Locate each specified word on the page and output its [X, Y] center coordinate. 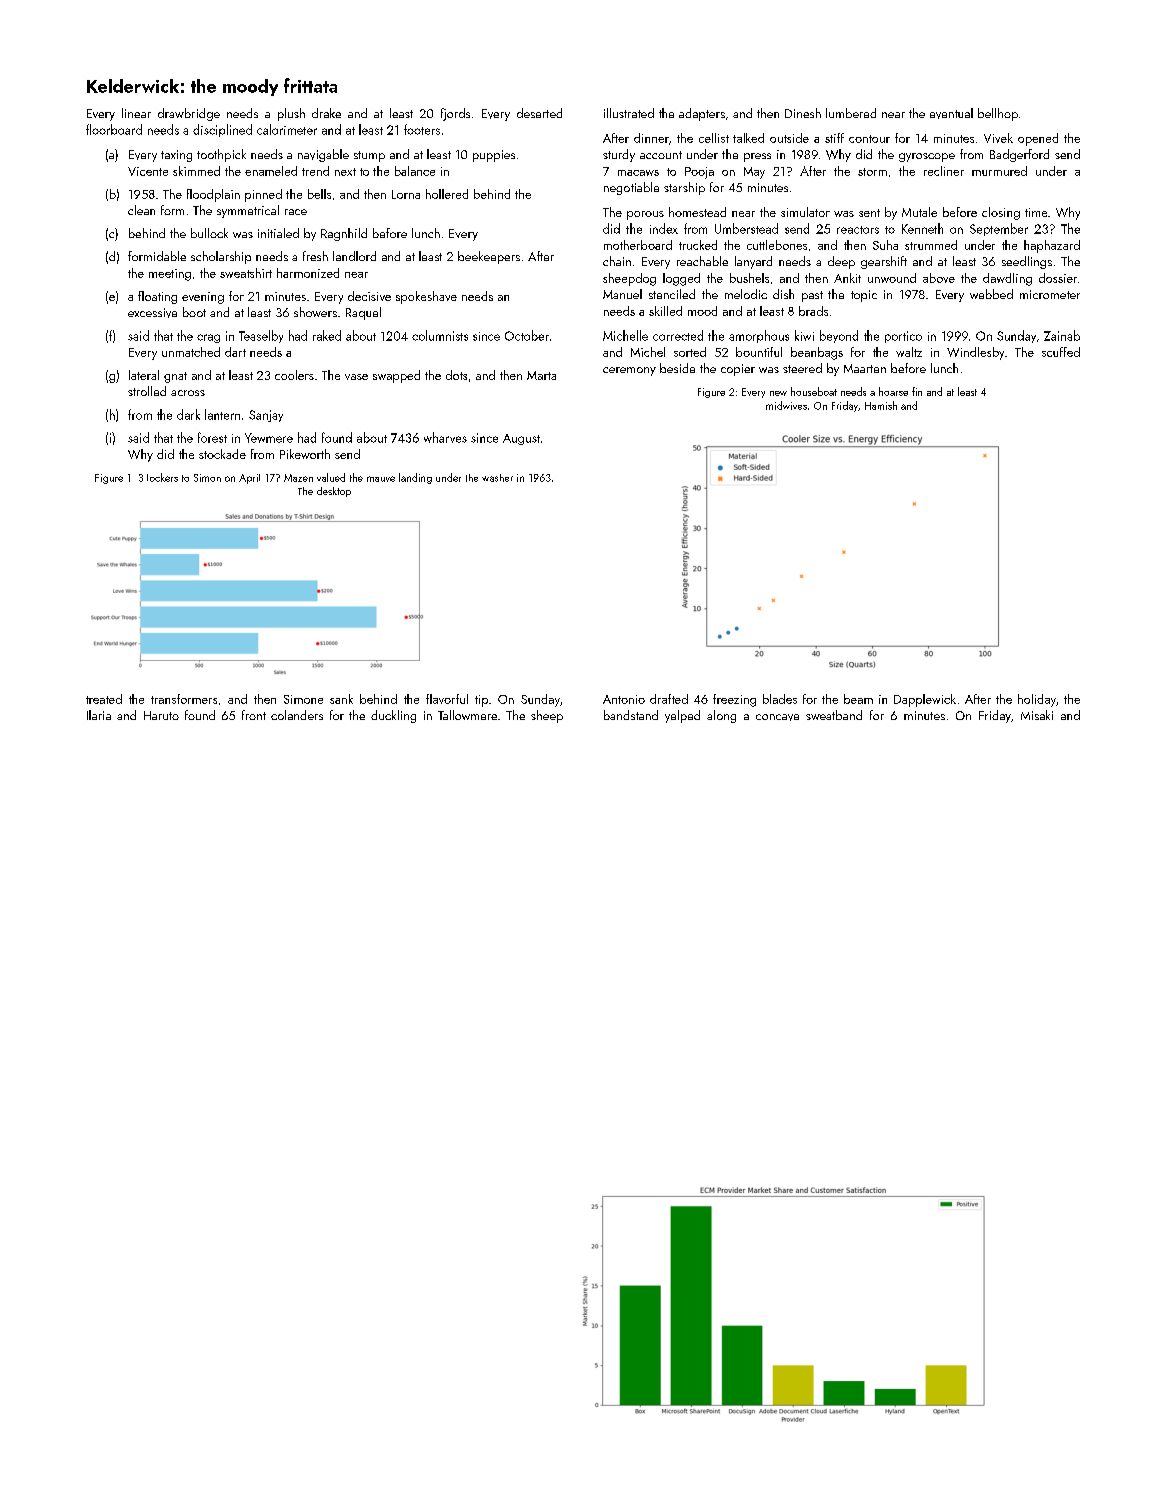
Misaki [1037, 715]
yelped [682, 716]
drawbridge [189, 114]
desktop [334, 492]
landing [415, 478]
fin [917, 391]
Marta [541, 375]
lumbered [851, 113]
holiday [1037, 700]
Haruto [161, 715]
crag [208, 338]
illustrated [629, 113]
